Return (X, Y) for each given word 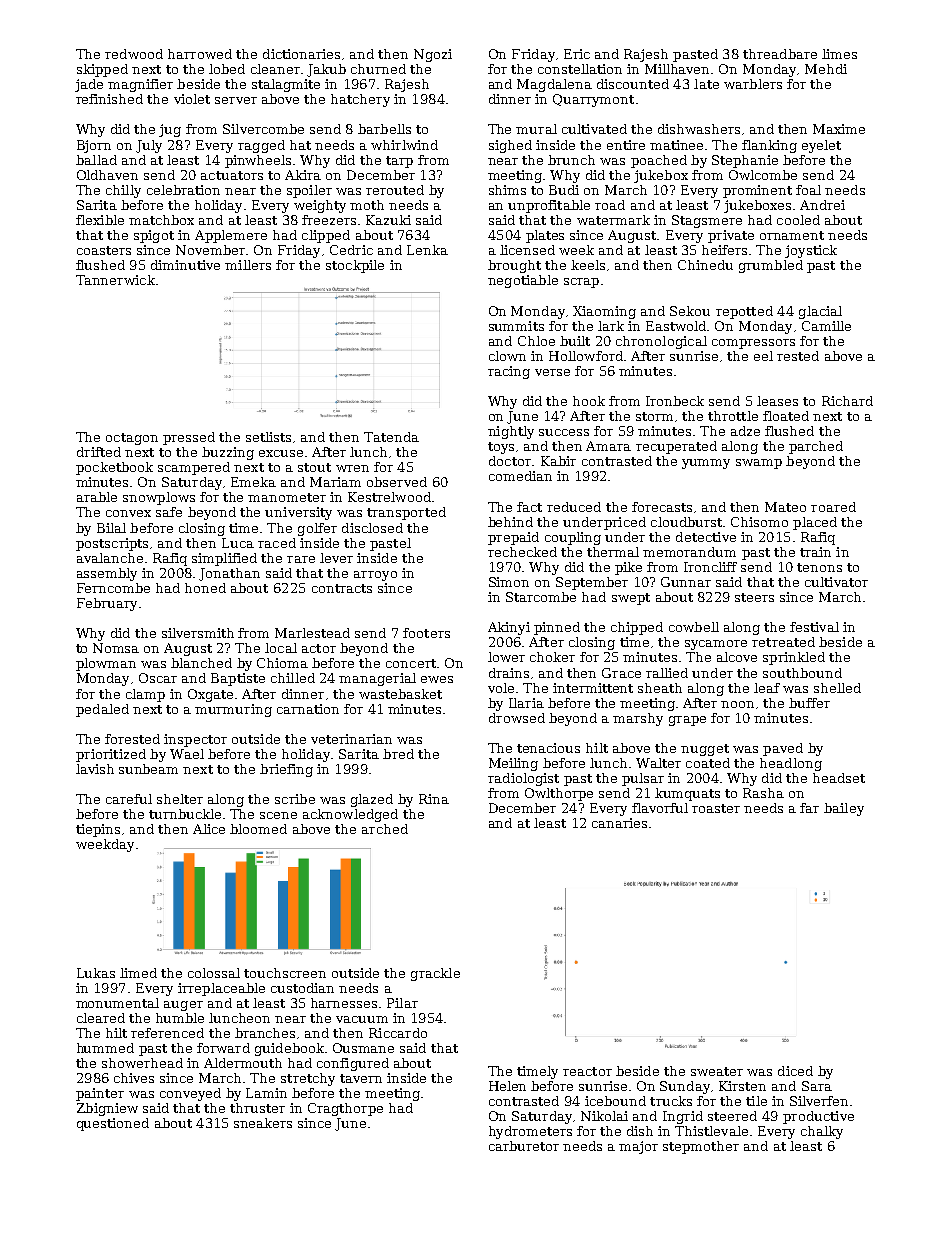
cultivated (594, 129)
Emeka (253, 482)
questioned (113, 1124)
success (564, 432)
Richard (847, 401)
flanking (769, 146)
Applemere (231, 236)
